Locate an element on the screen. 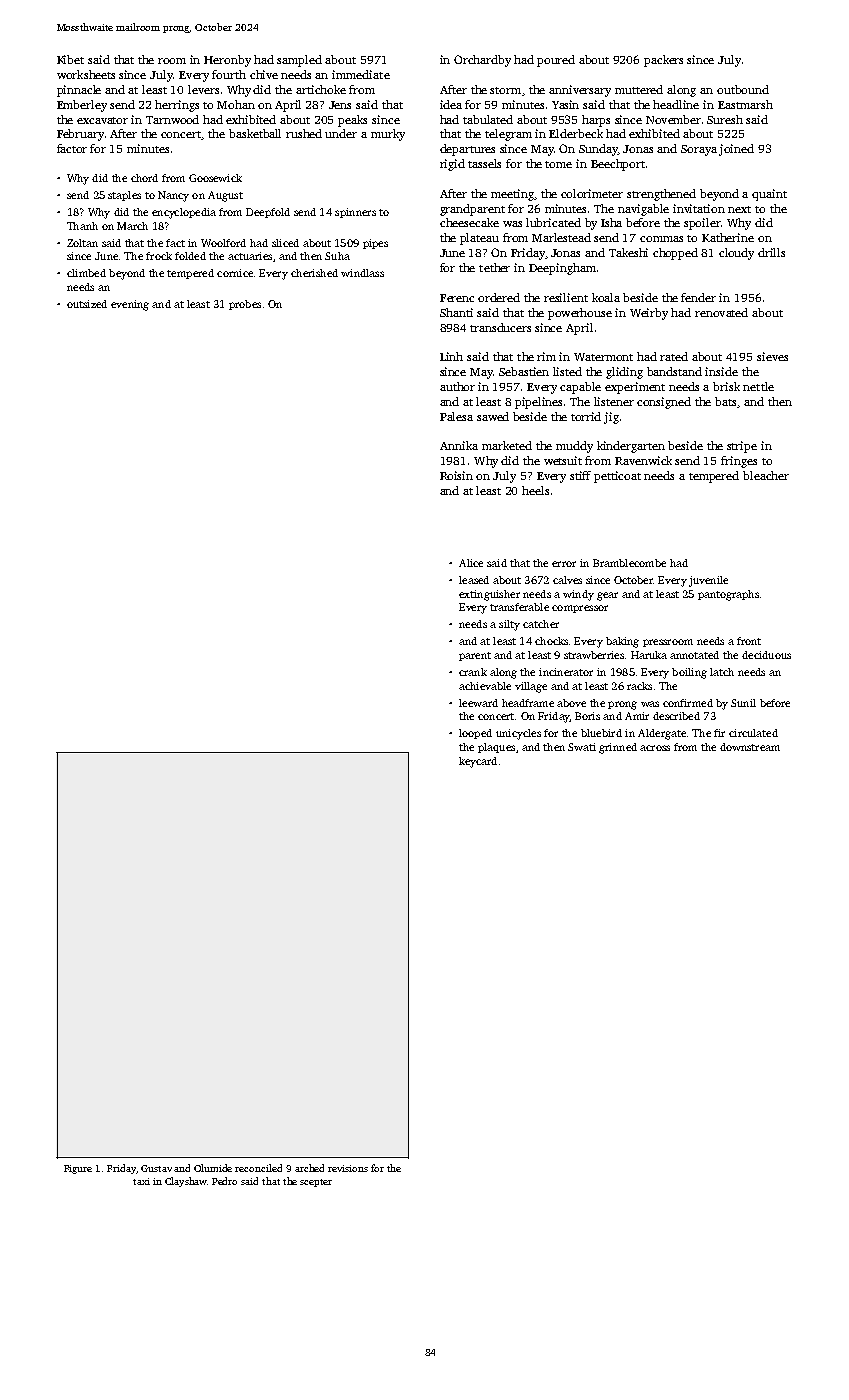 Image resolution: width=849 pixels, height=1400 pixels. achievable is located at coordinates (485, 686).
